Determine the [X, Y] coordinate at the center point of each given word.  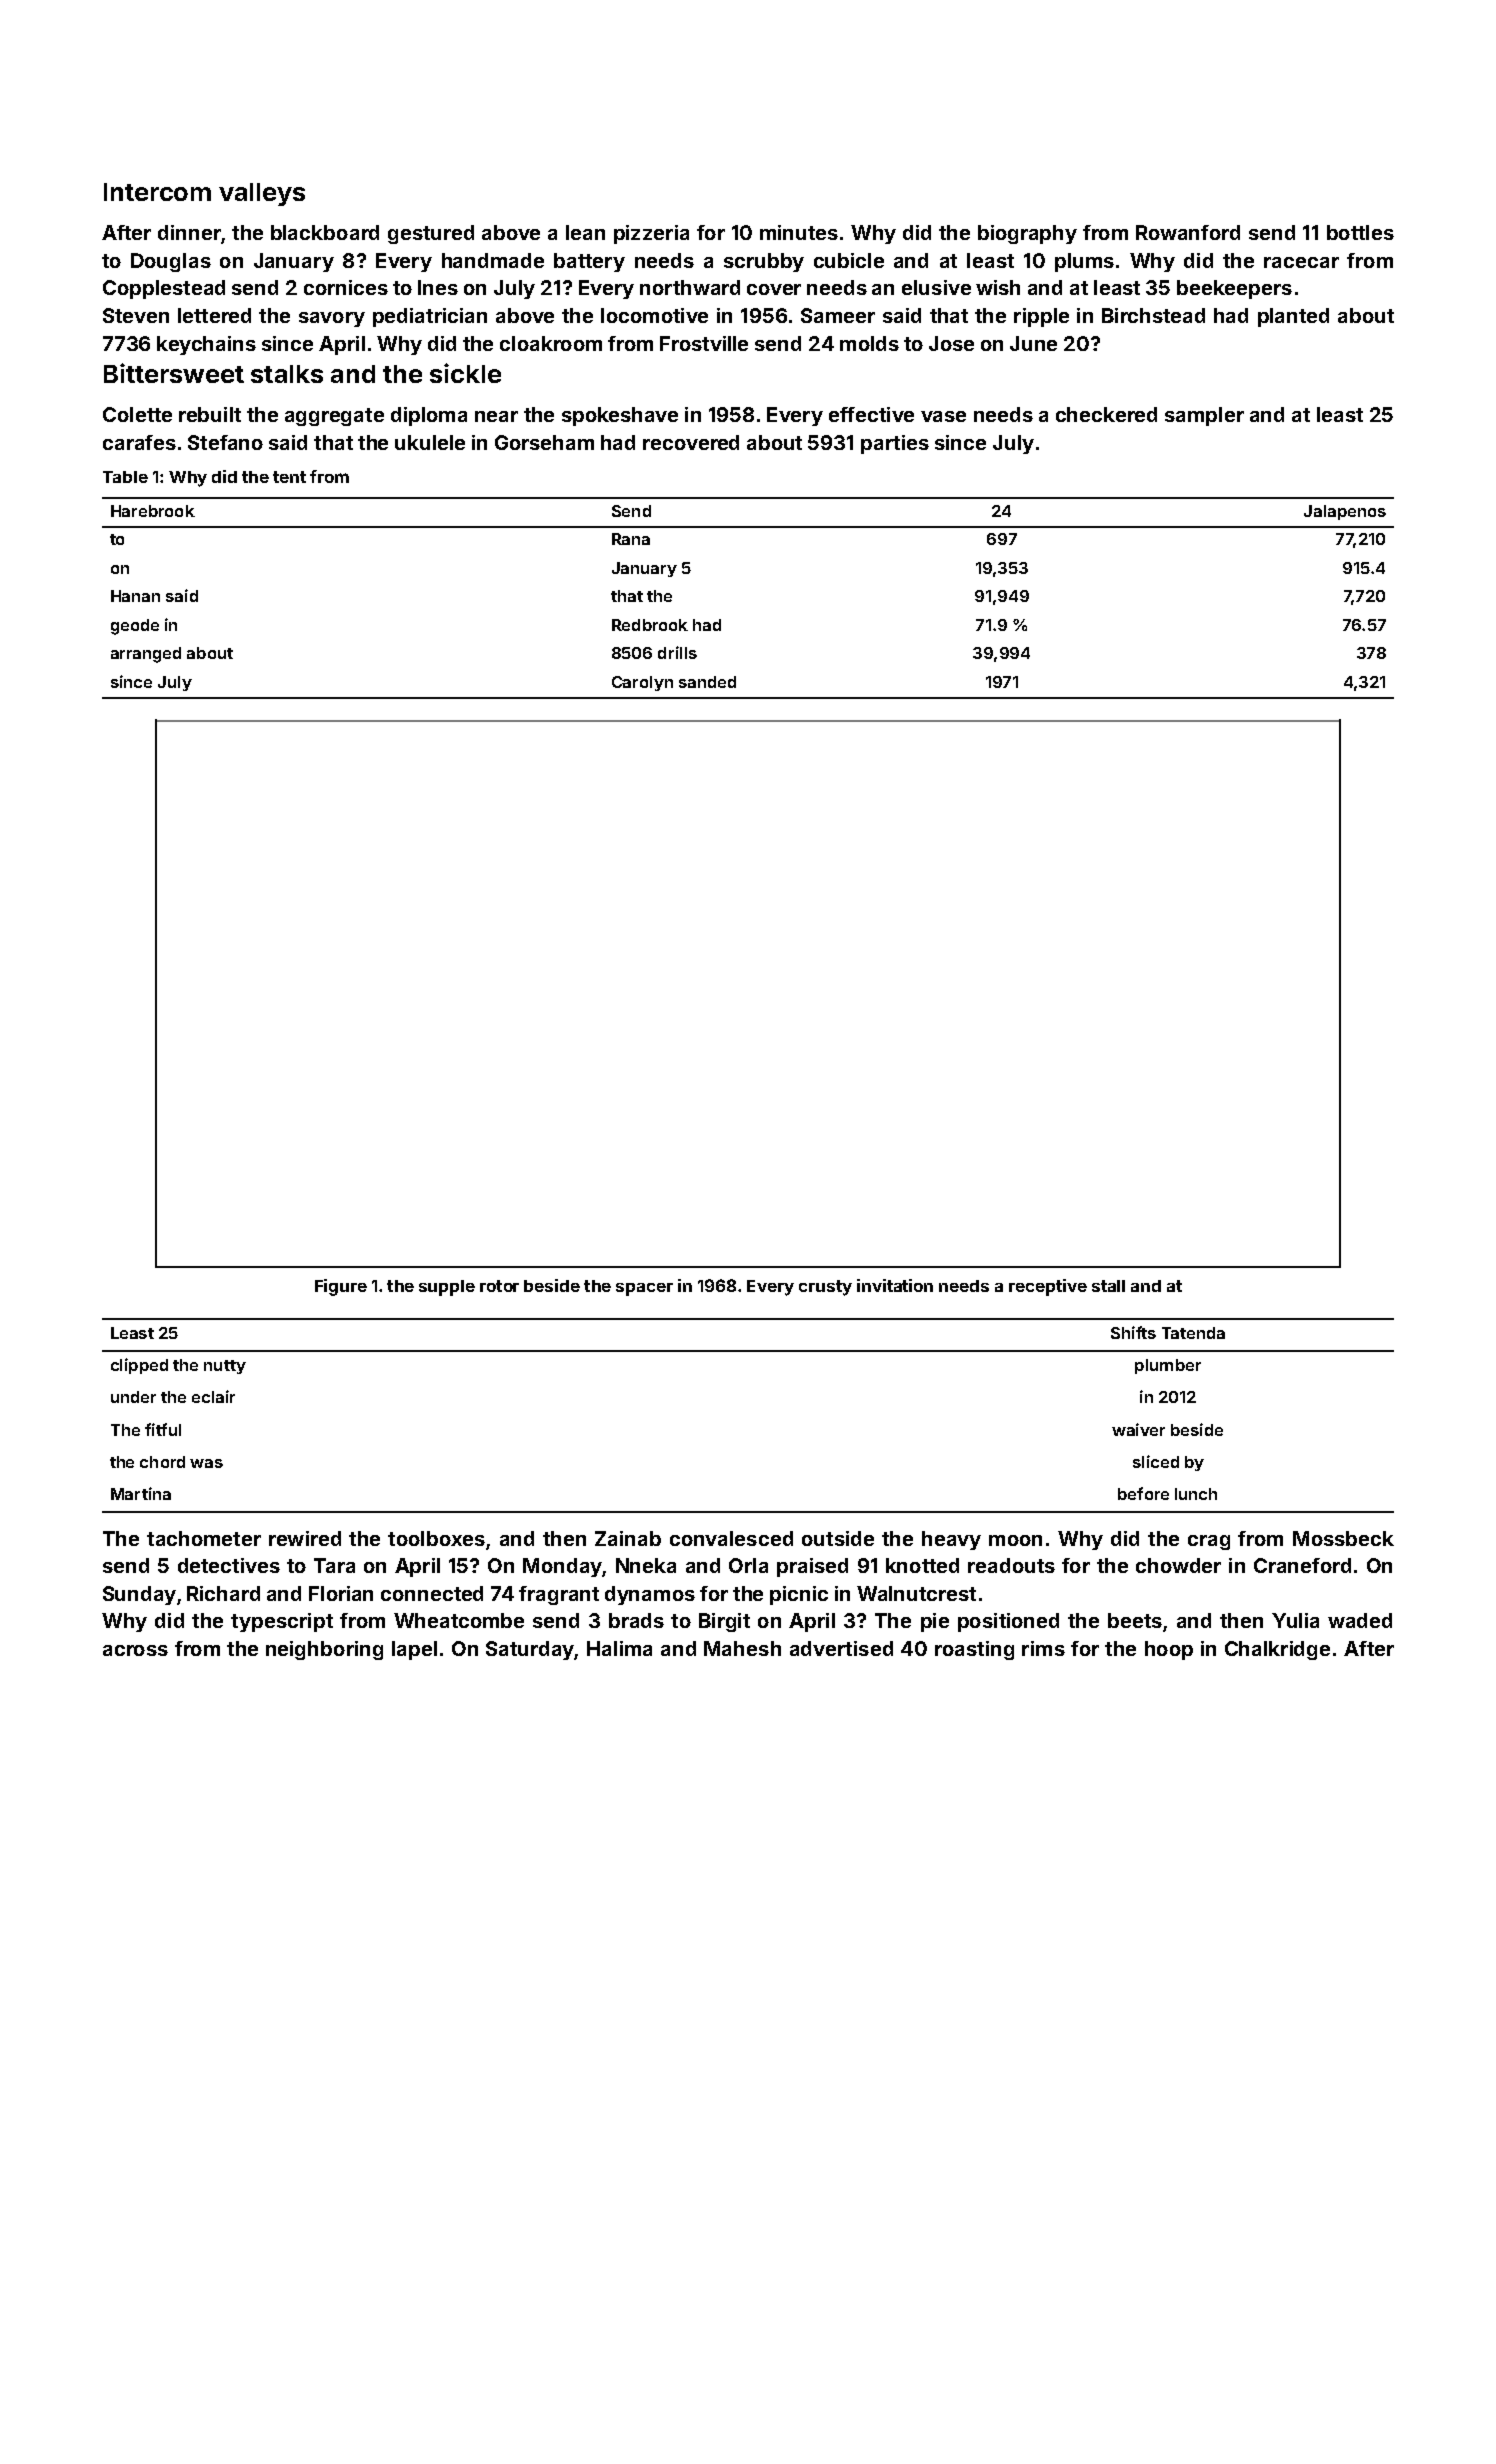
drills [677, 652]
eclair [213, 1396]
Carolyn [642, 683]
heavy [951, 1540]
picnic [799, 1595]
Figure [341, 1287]
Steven [136, 315]
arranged [146, 655]
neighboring [324, 1650]
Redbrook [650, 625]
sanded [707, 682]
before [1143, 1493]
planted [1293, 317]
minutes [799, 232]
